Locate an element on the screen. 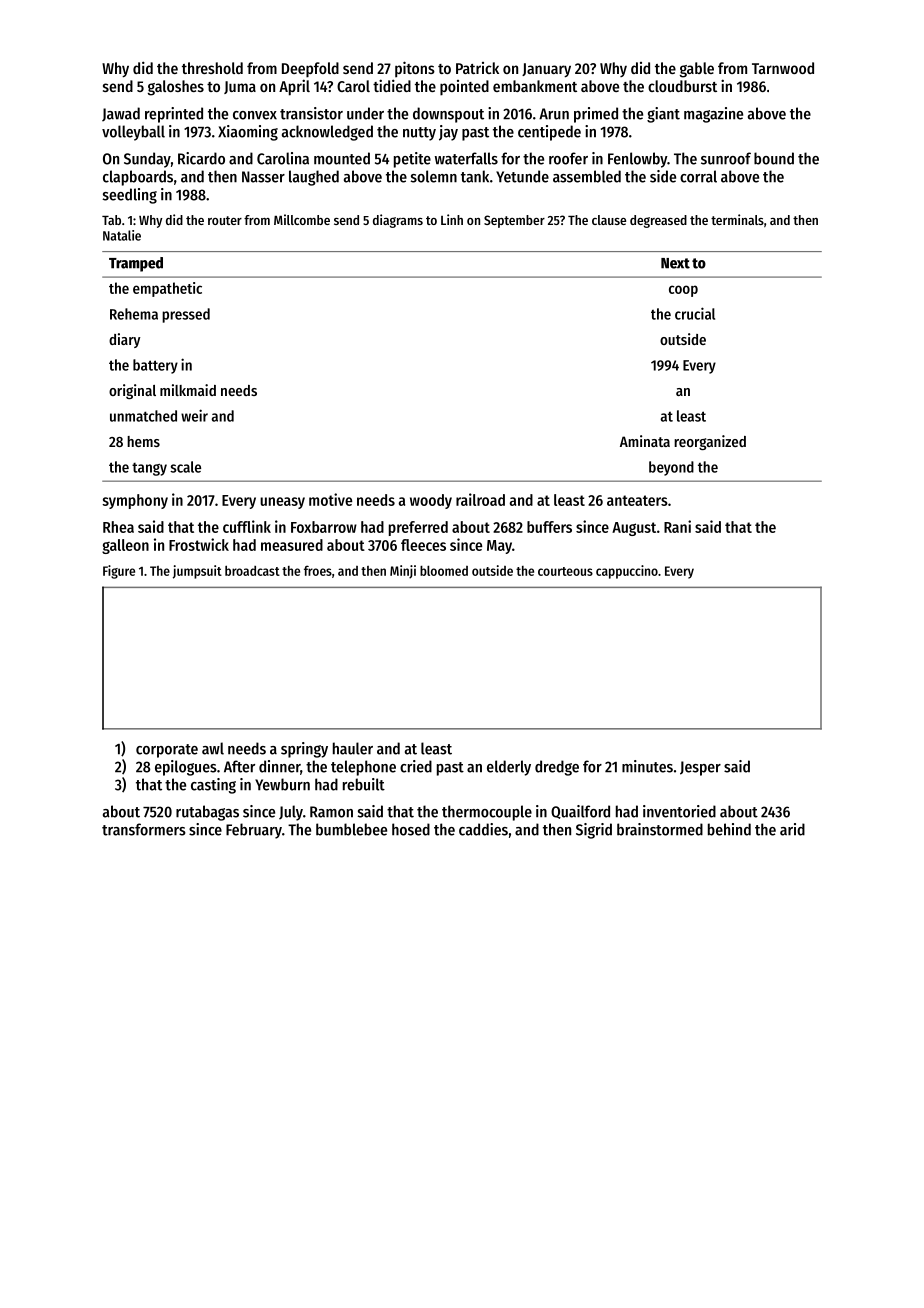  Jesper is located at coordinates (700, 768).
